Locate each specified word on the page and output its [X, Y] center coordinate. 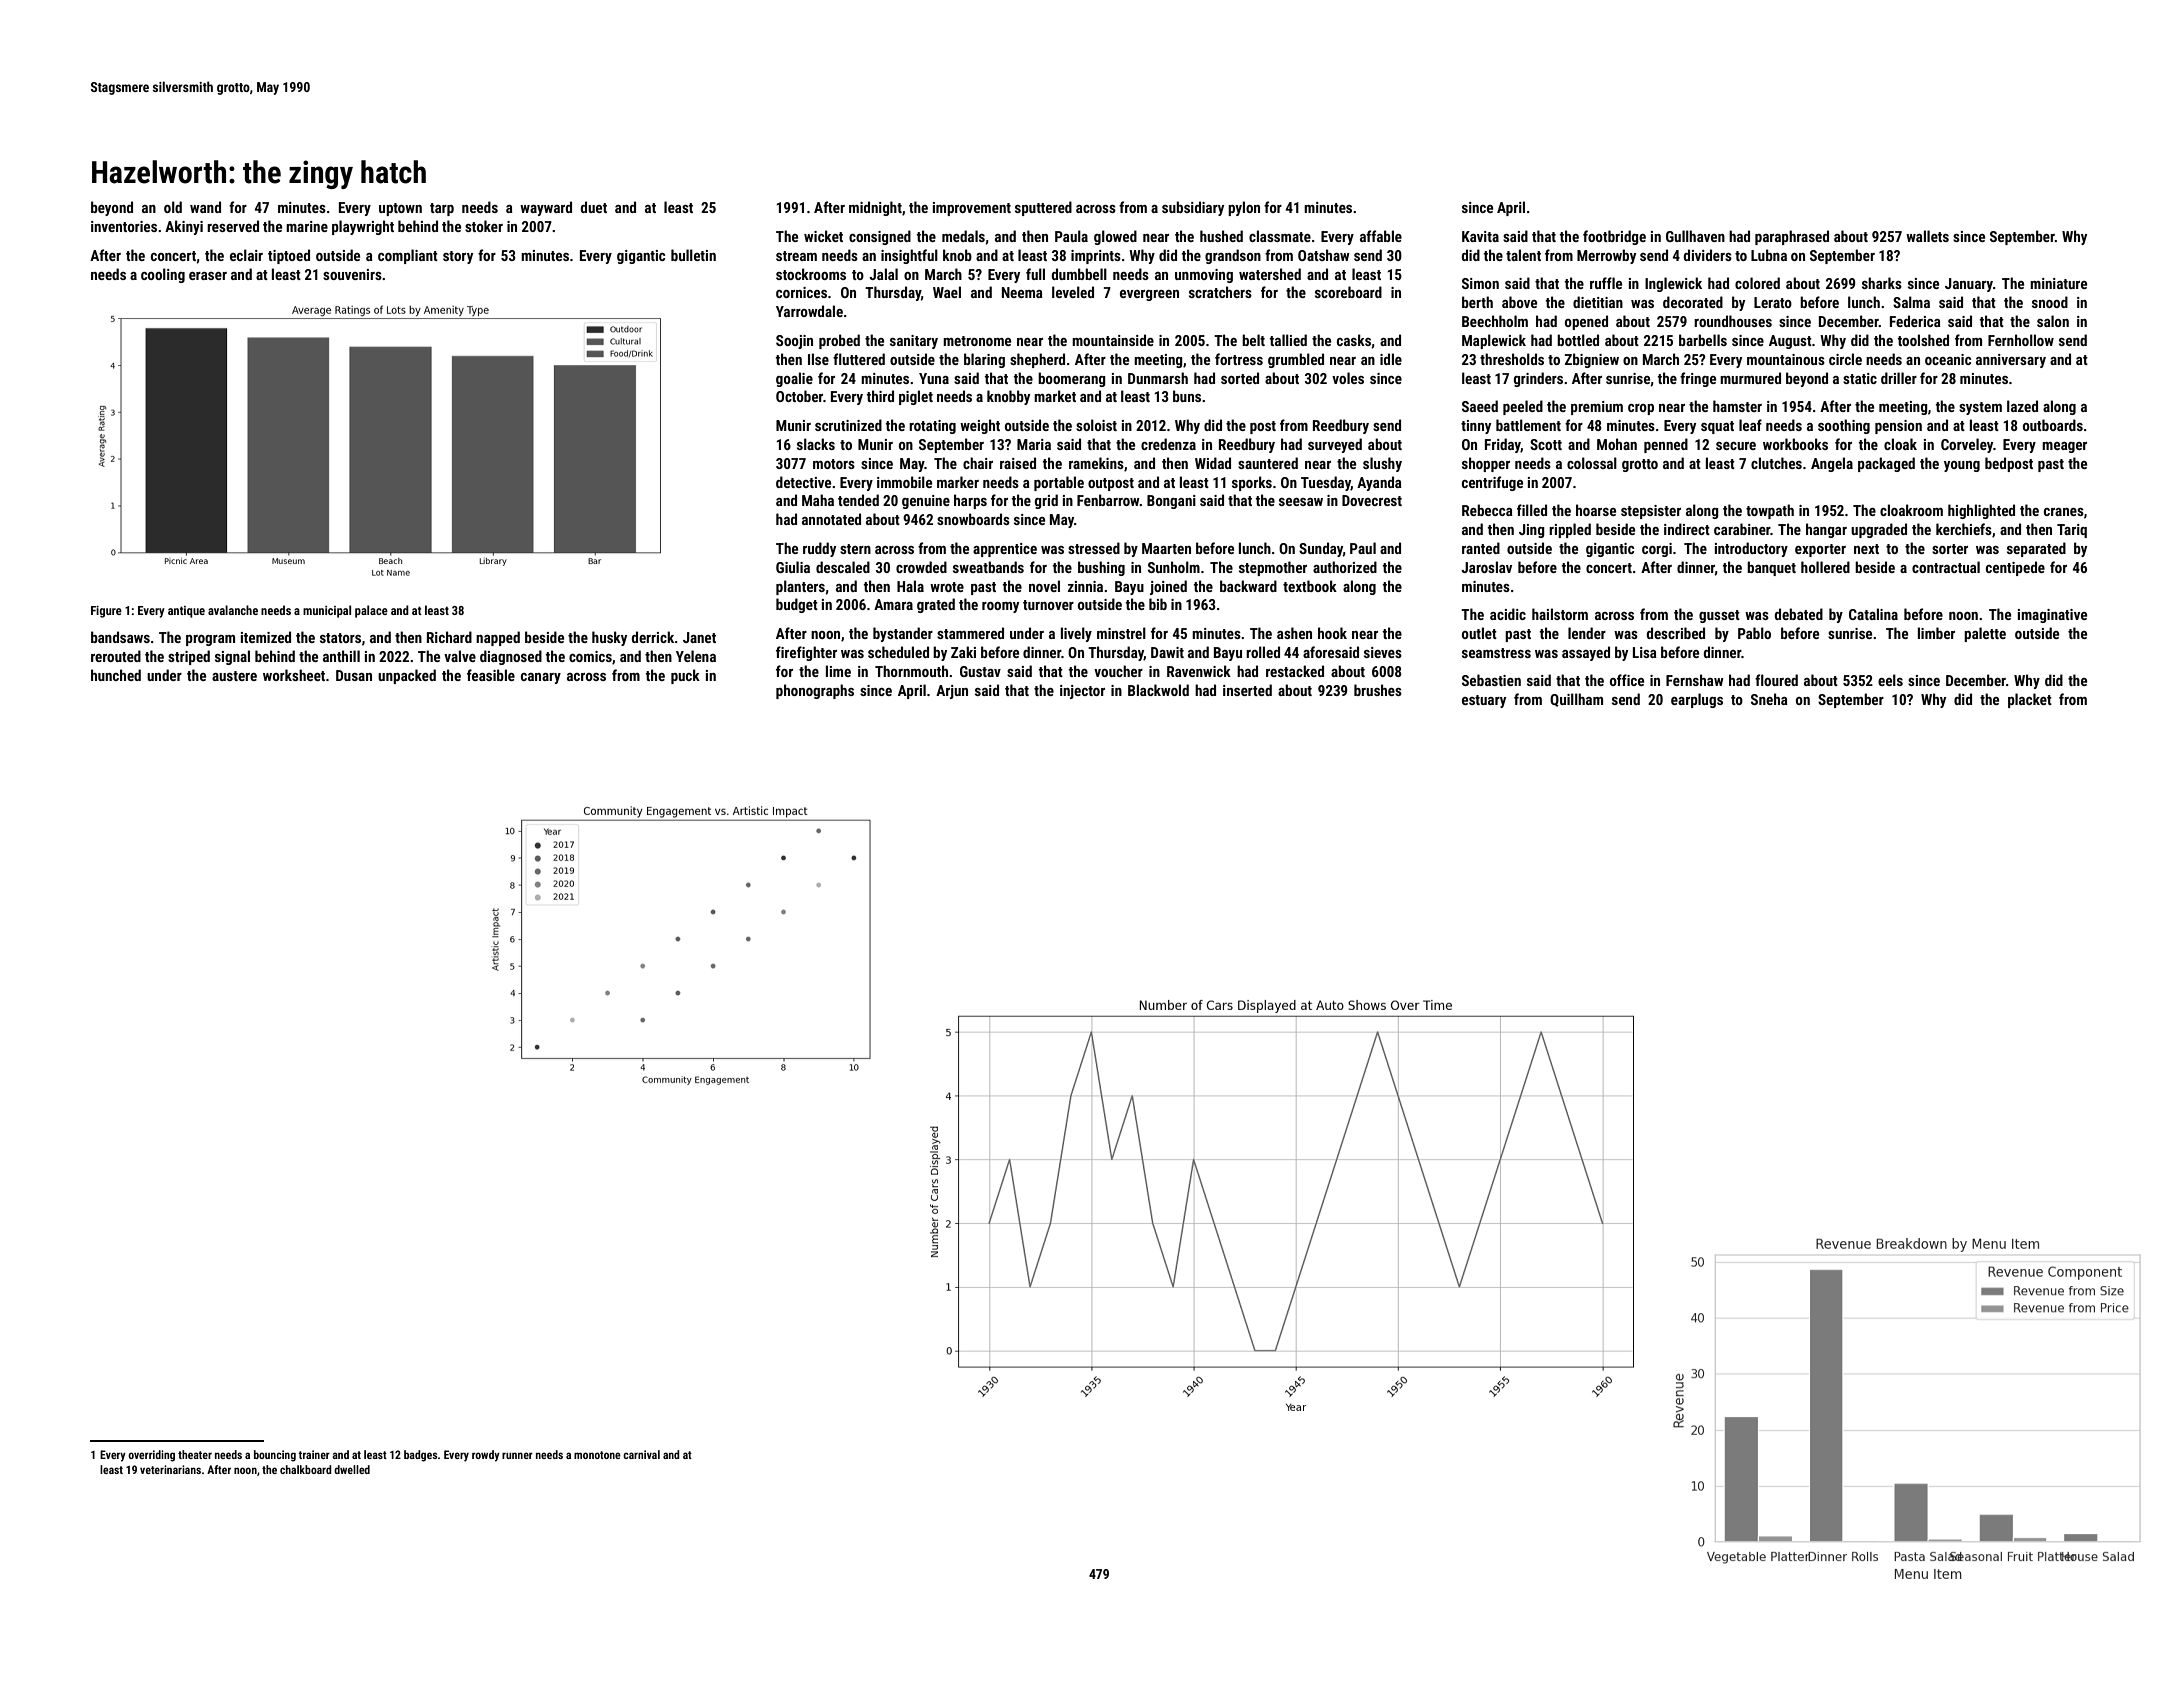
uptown [400, 209]
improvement [972, 209]
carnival [641, 1454]
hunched [116, 675]
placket [2030, 700]
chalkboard [306, 1469]
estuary [1484, 701]
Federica [1915, 321]
